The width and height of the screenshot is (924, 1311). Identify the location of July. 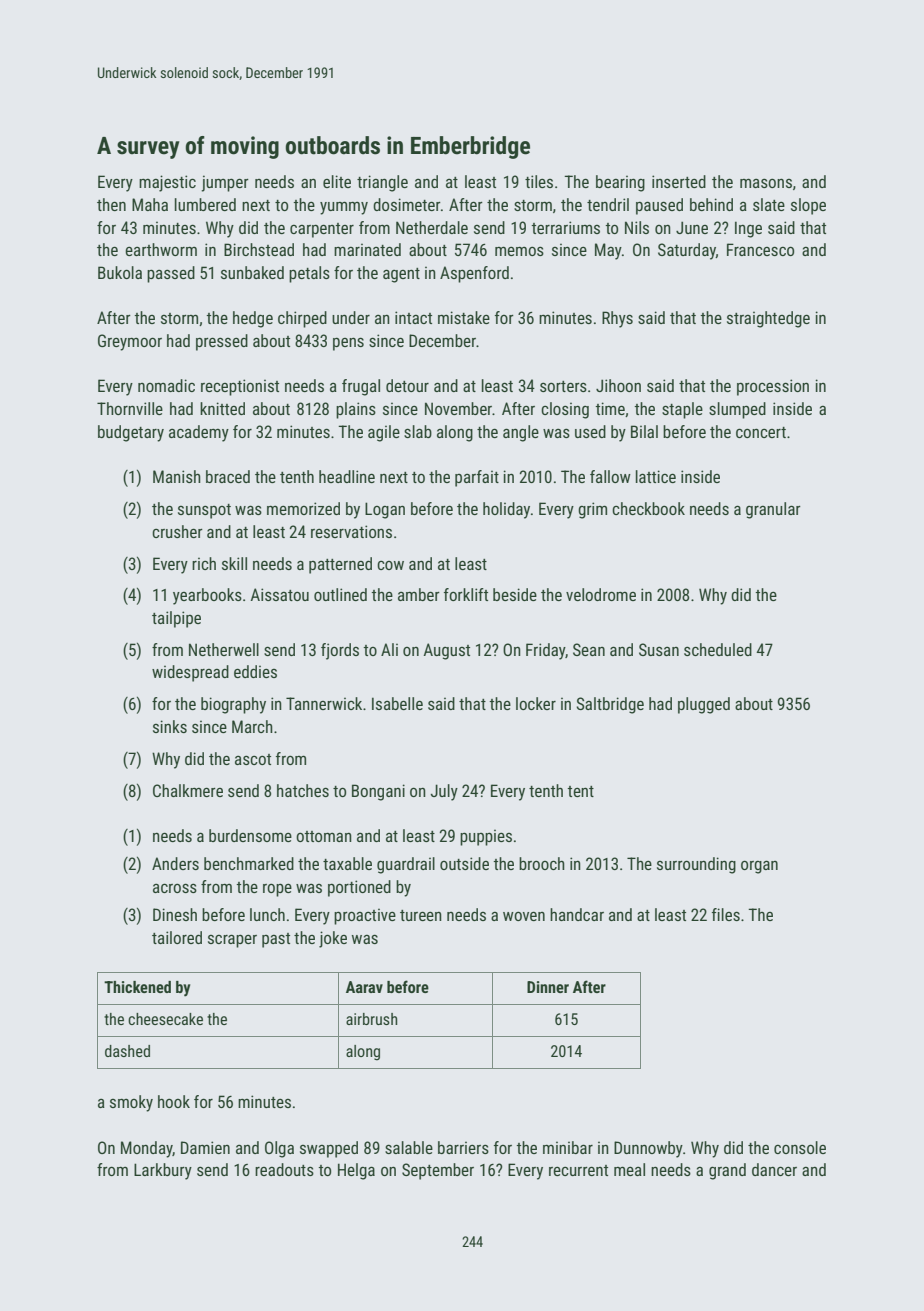
(444, 792).
